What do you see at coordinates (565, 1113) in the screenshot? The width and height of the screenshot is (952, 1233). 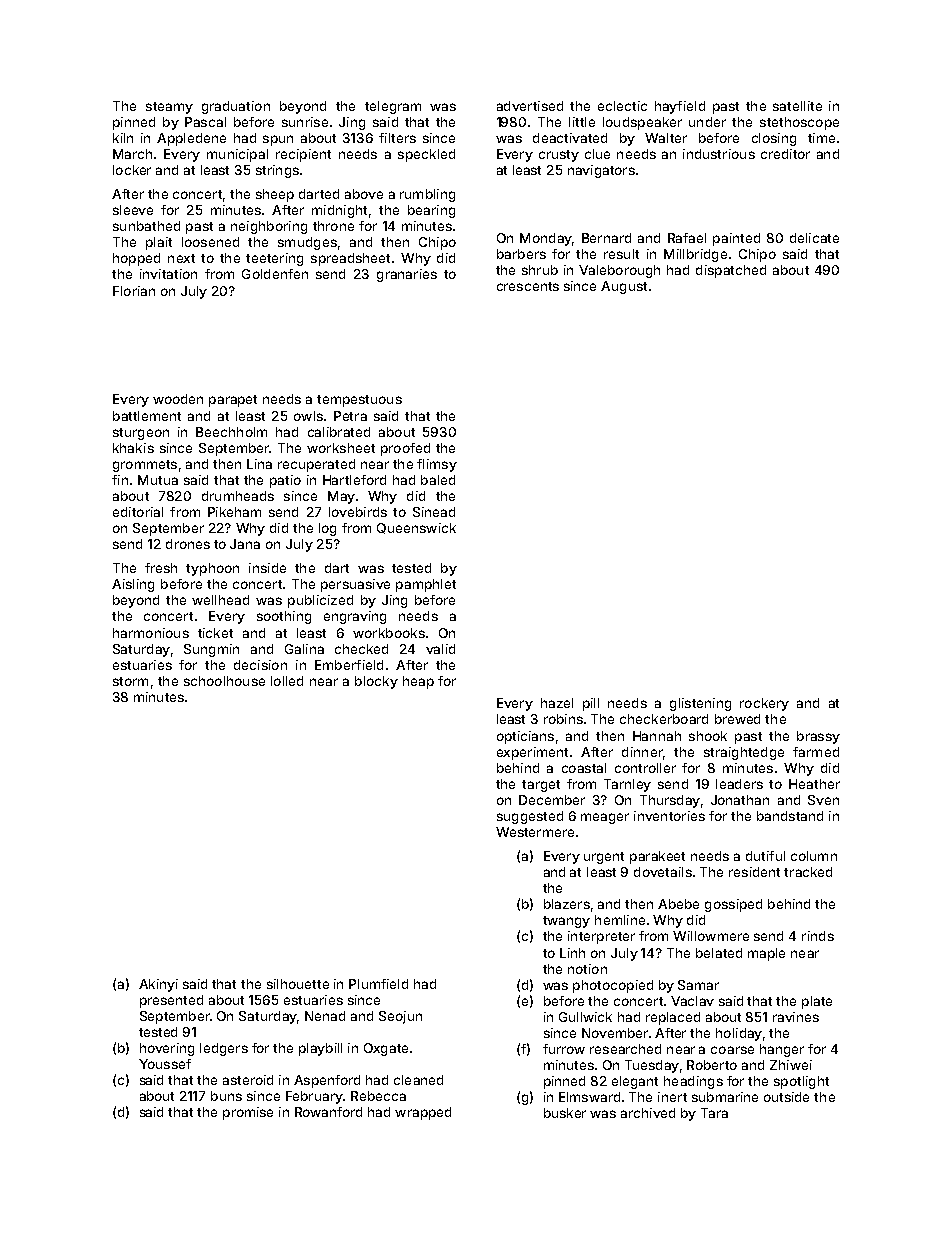 I see `busker` at bounding box center [565, 1113].
